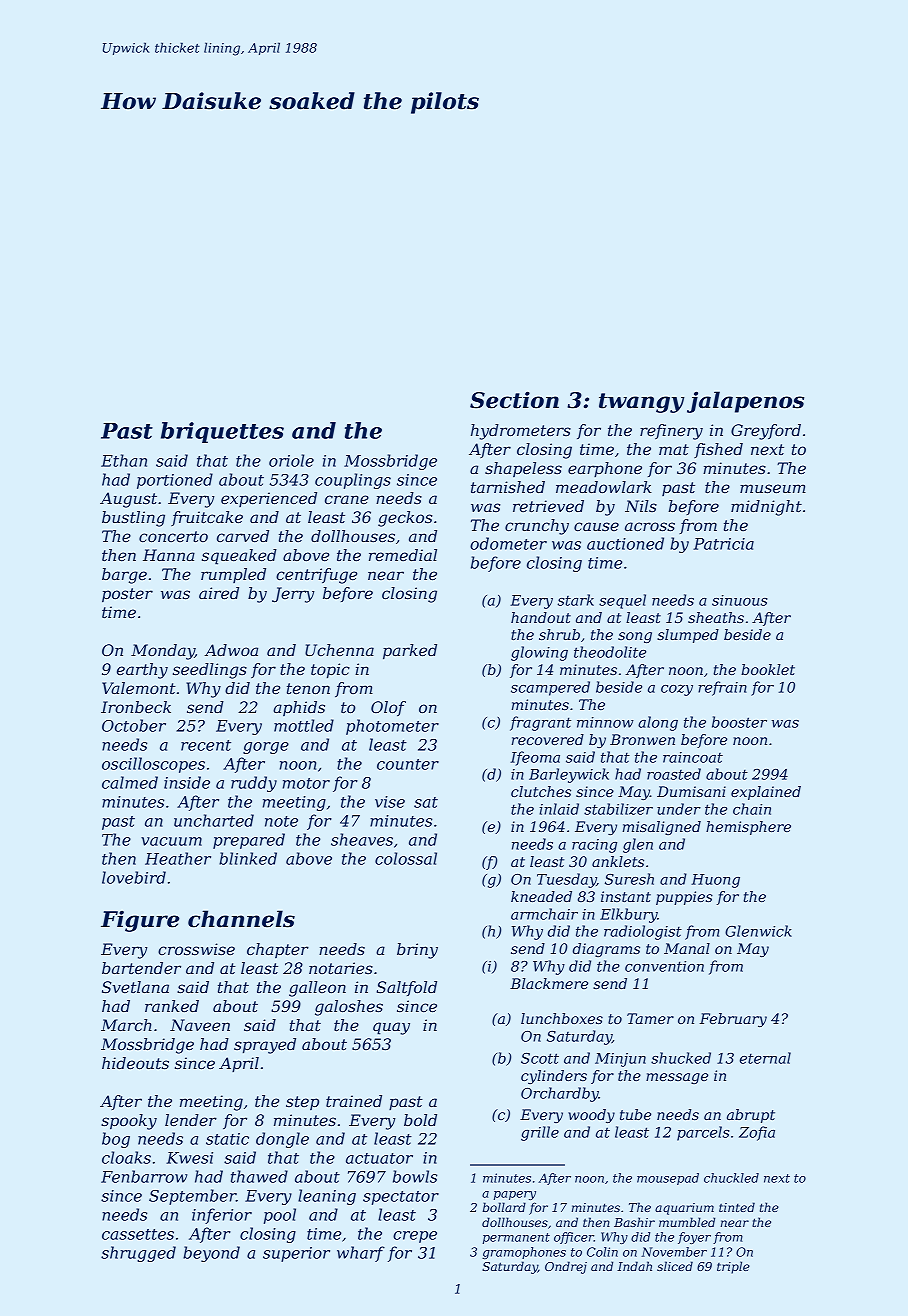  What do you see at coordinates (200, 1025) in the screenshot?
I see `Naveen` at bounding box center [200, 1025].
